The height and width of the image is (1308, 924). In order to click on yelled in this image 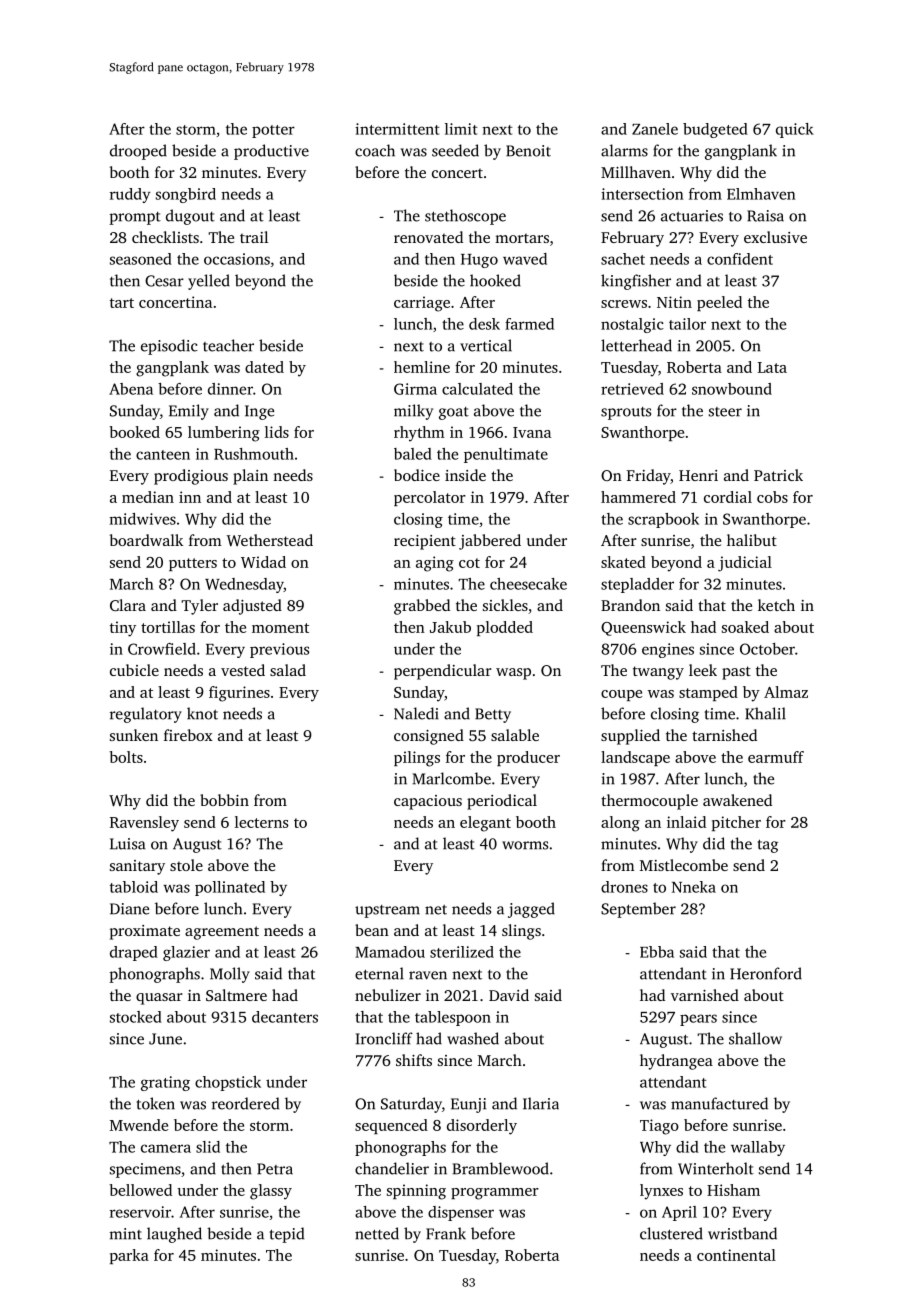, I will do `click(209, 282)`.
